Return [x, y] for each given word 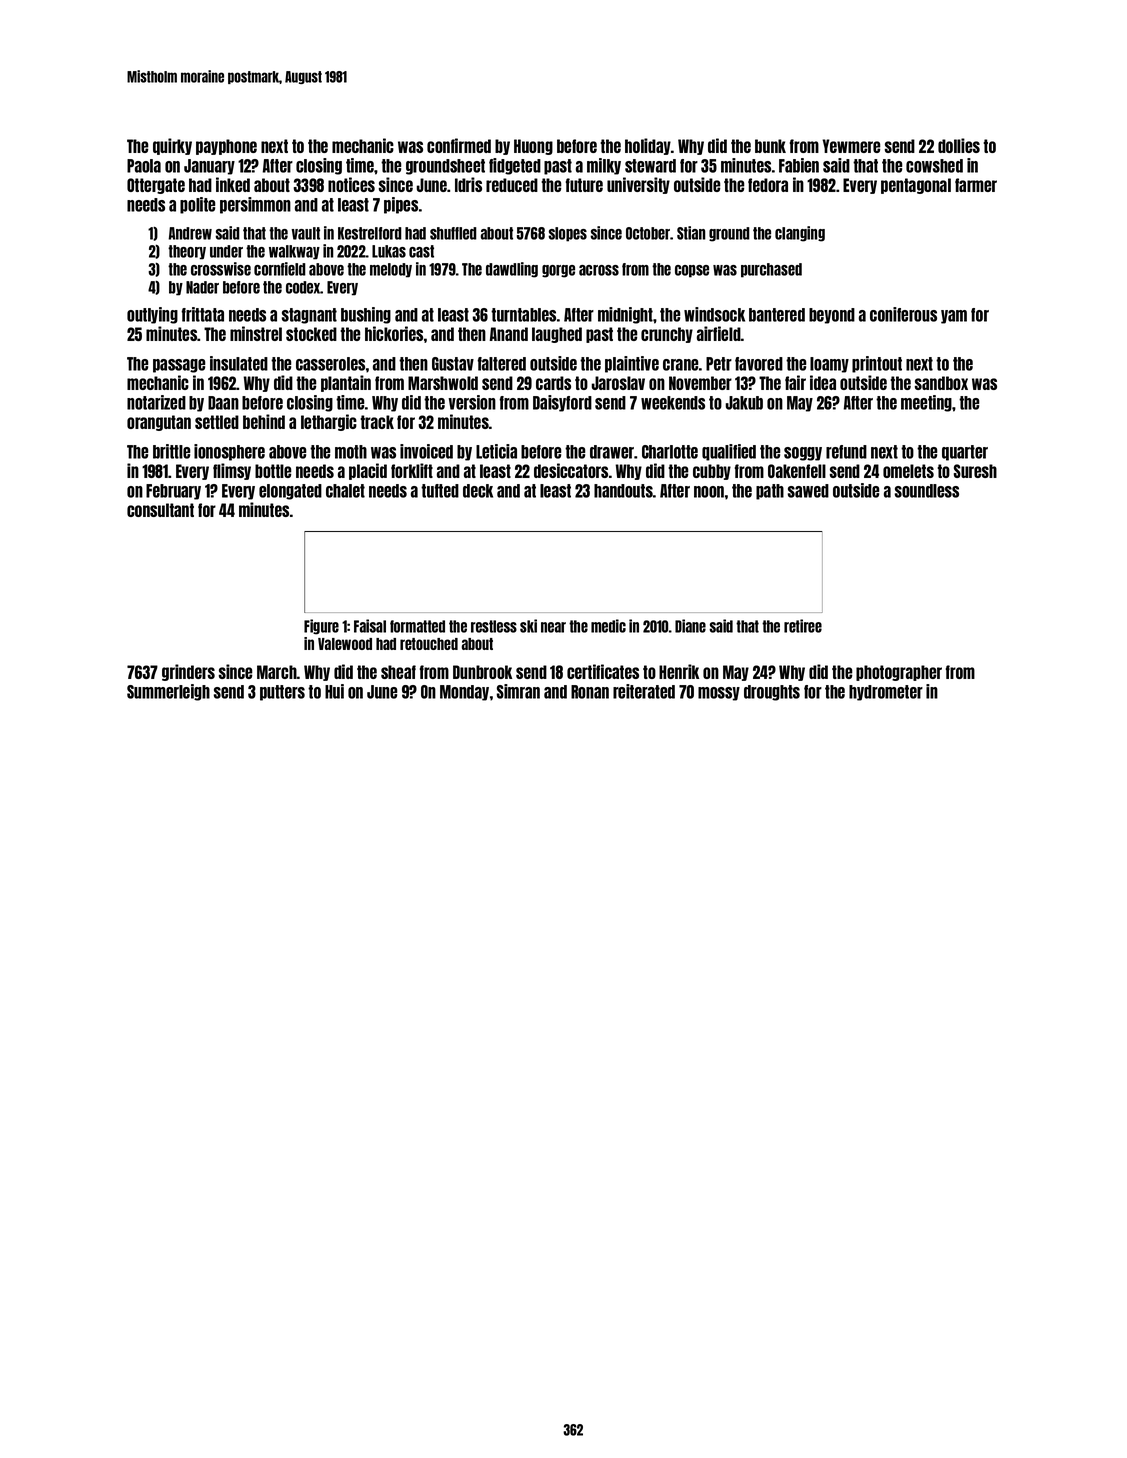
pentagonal [916, 186]
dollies [959, 145]
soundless [927, 491]
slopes [567, 234]
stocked [311, 334]
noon [709, 492]
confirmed [459, 145]
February [173, 492]
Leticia [496, 451]
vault [305, 233]
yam [954, 317]
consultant [160, 510]
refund [846, 452]
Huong [533, 147]
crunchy [667, 335]
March [277, 672]
